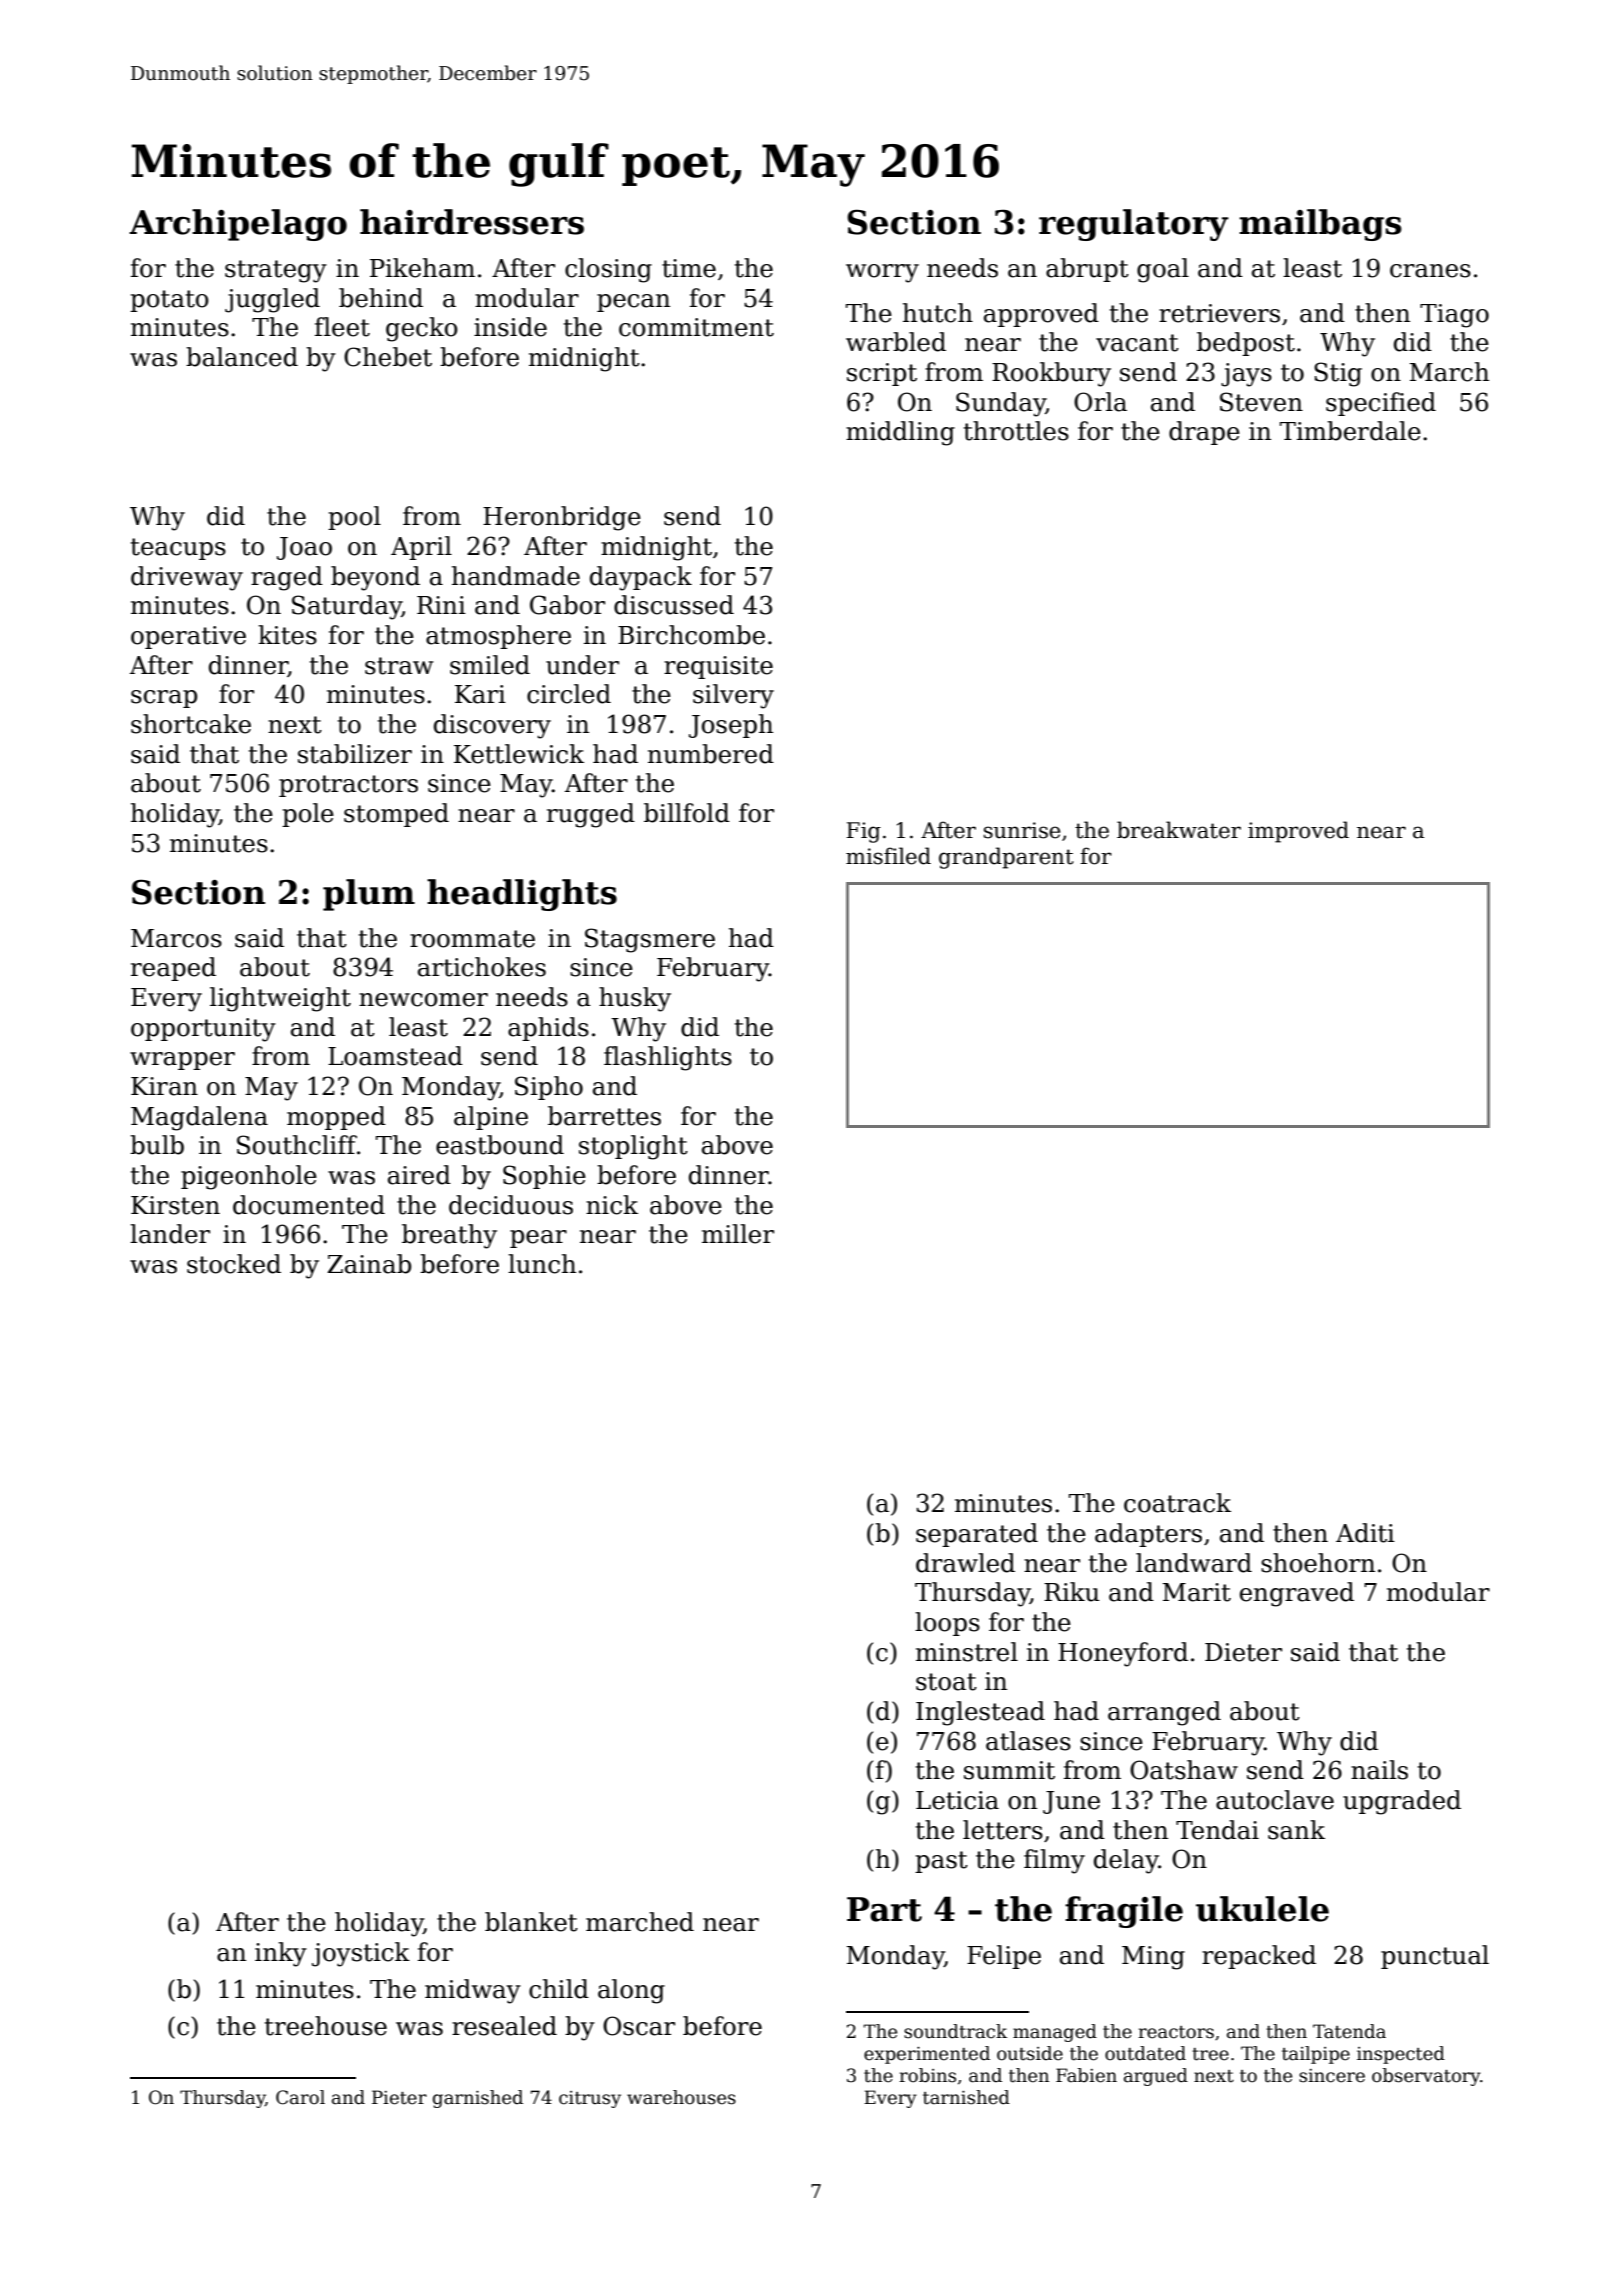 The width and height of the screenshot is (1620, 2292). I want to click on drawled, so click(965, 1563).
